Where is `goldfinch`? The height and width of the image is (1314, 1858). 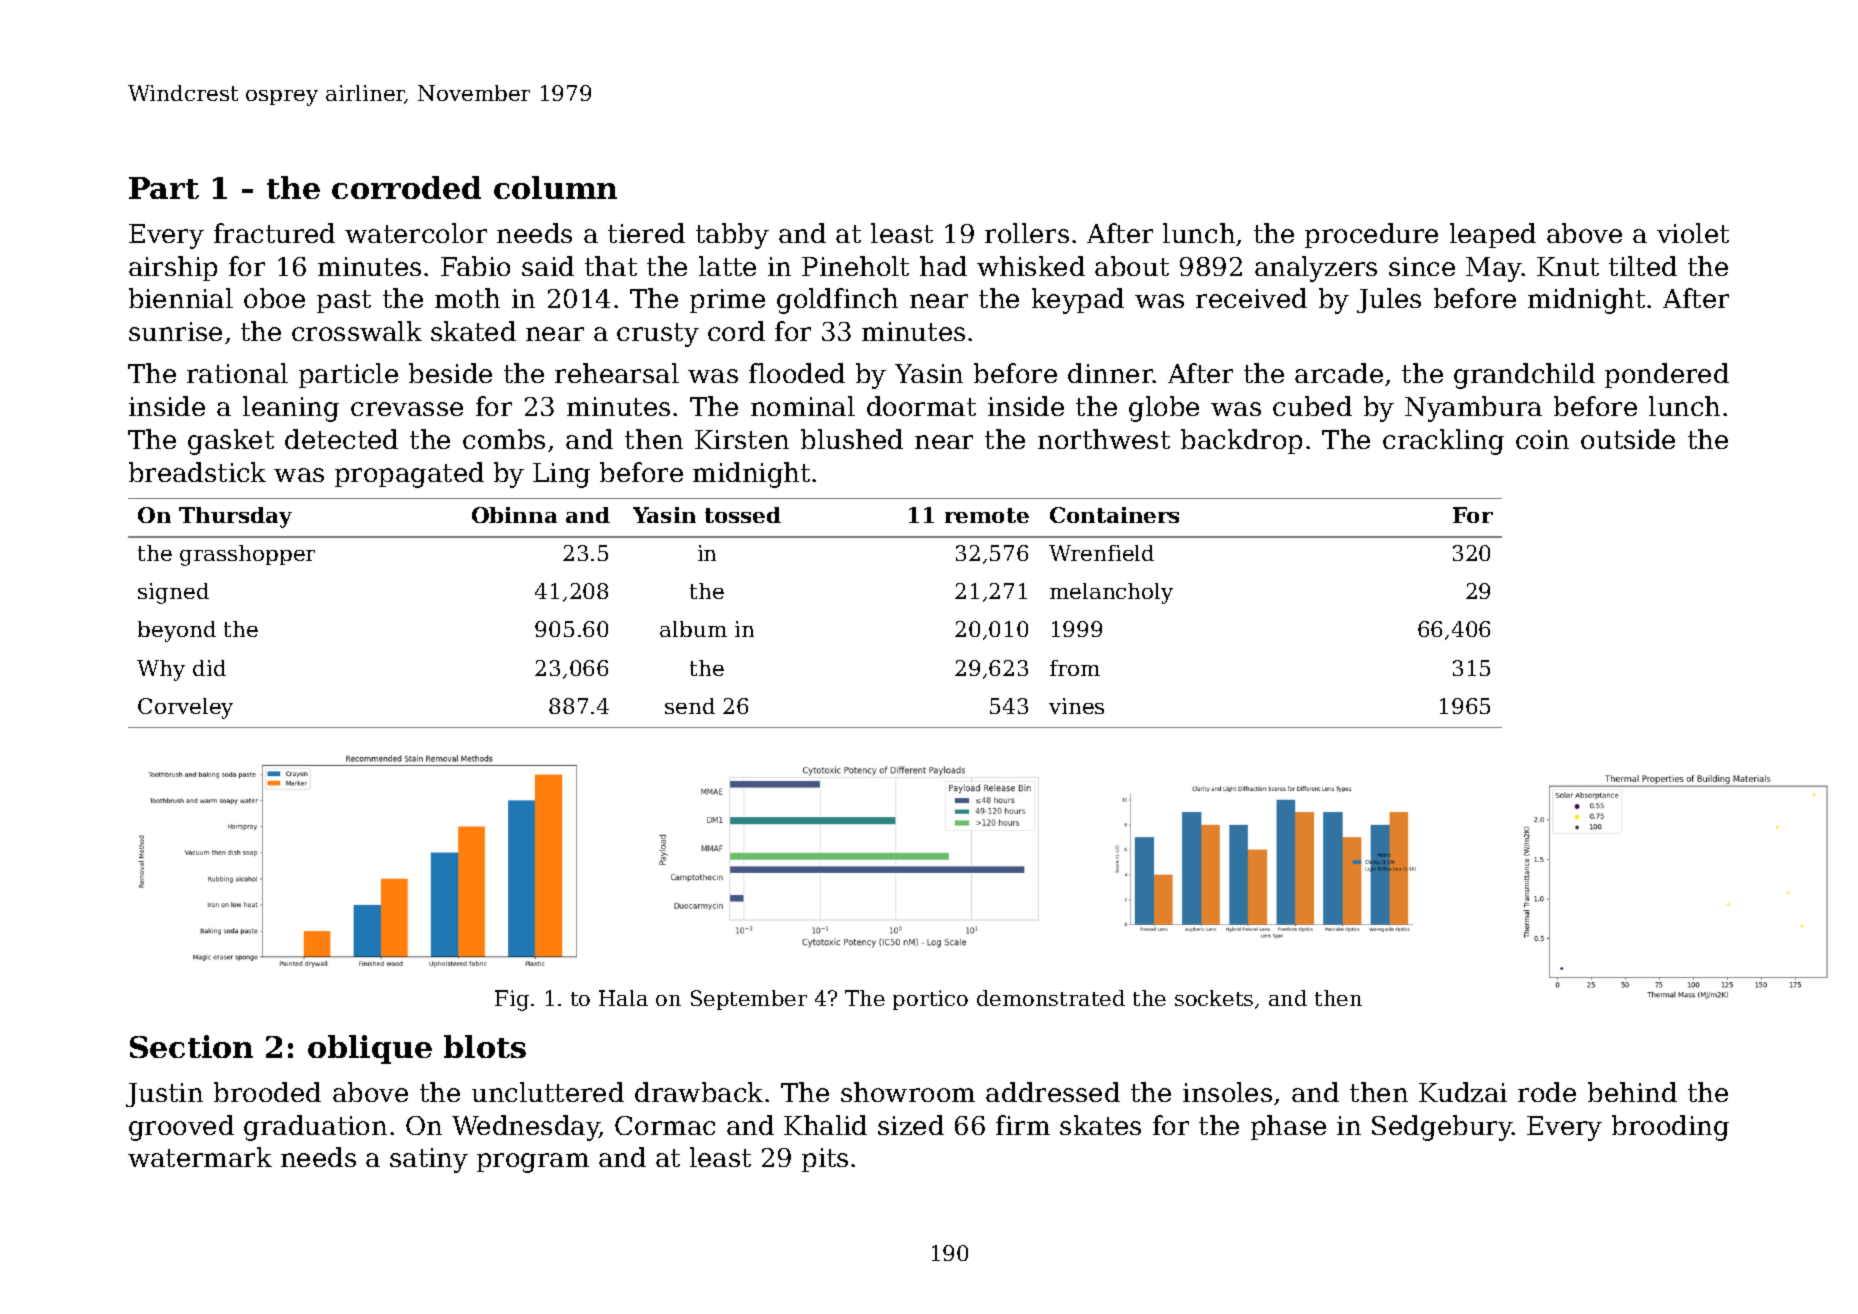
goldfinch is located at coordinates (837, 301).
